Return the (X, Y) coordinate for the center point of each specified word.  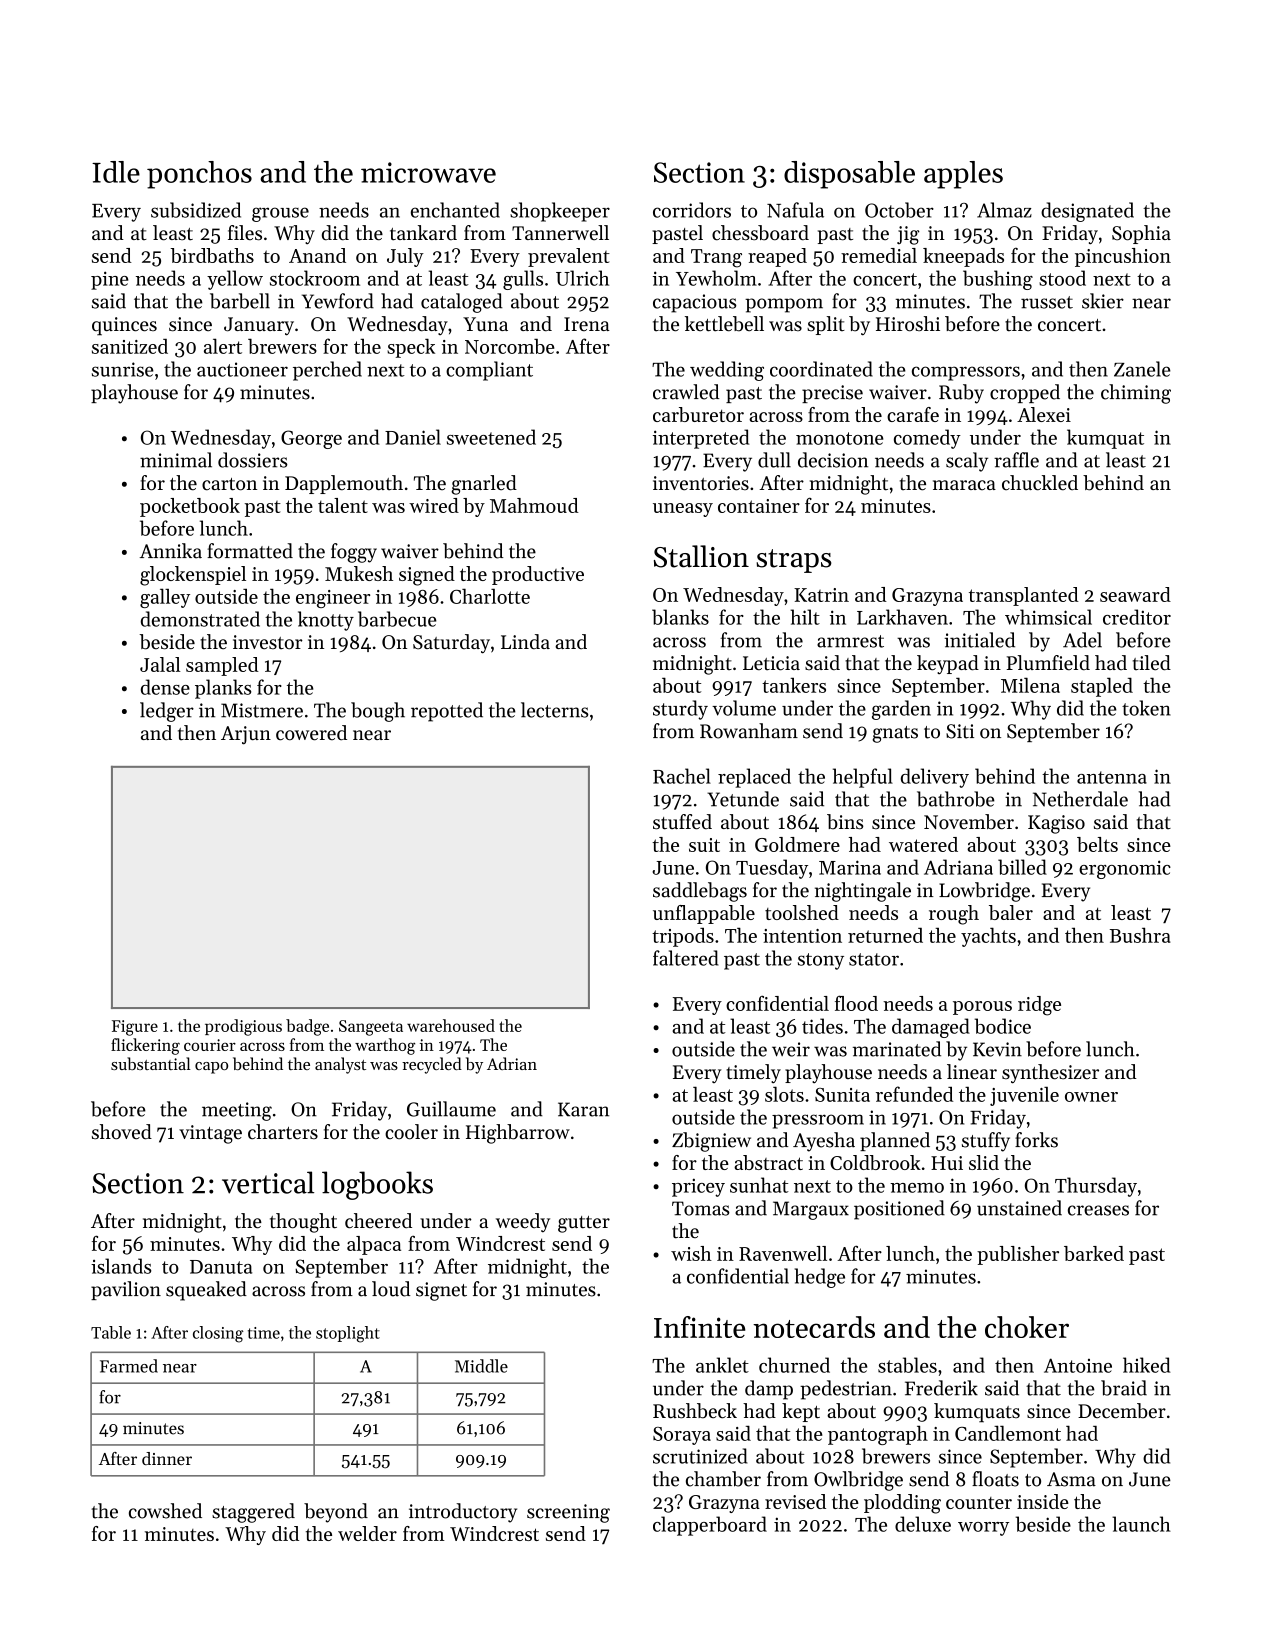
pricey (698, 1187)
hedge (820, 1278)
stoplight (348, 1334)
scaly (967, 462)
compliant (489, 371)
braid (1124, 1388)
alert (223, 346)
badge (307, 1027)
